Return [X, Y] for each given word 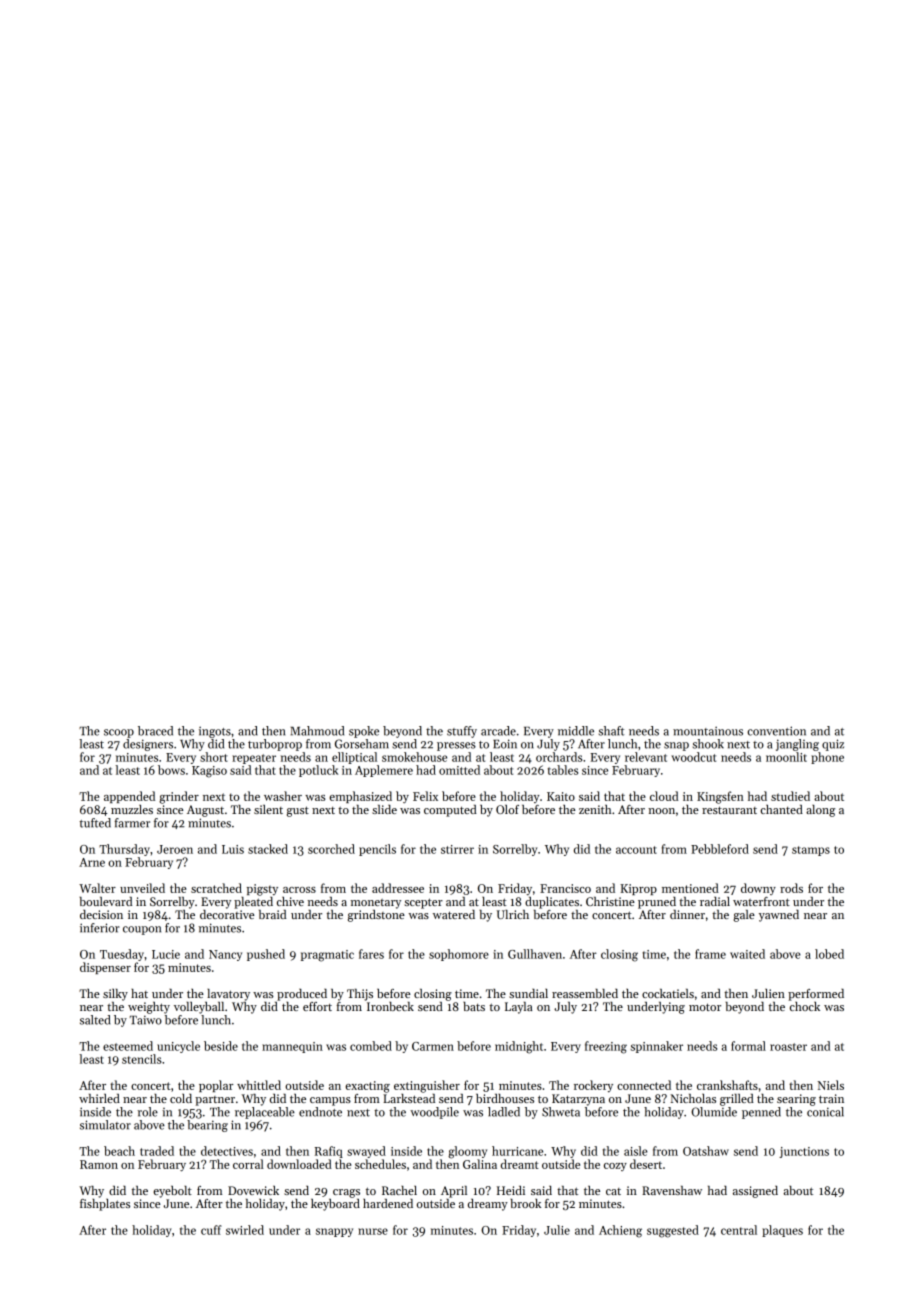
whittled [259, 1085]
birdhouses [505, 1098]
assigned [755, 1192]
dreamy [488, 1205]
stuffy [462, 732]
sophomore [459, 955]
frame [710, 954]
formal [748, 1046]
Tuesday [122, 955]
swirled [245, 1230]
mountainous [708, 731]
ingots [215, 732]
